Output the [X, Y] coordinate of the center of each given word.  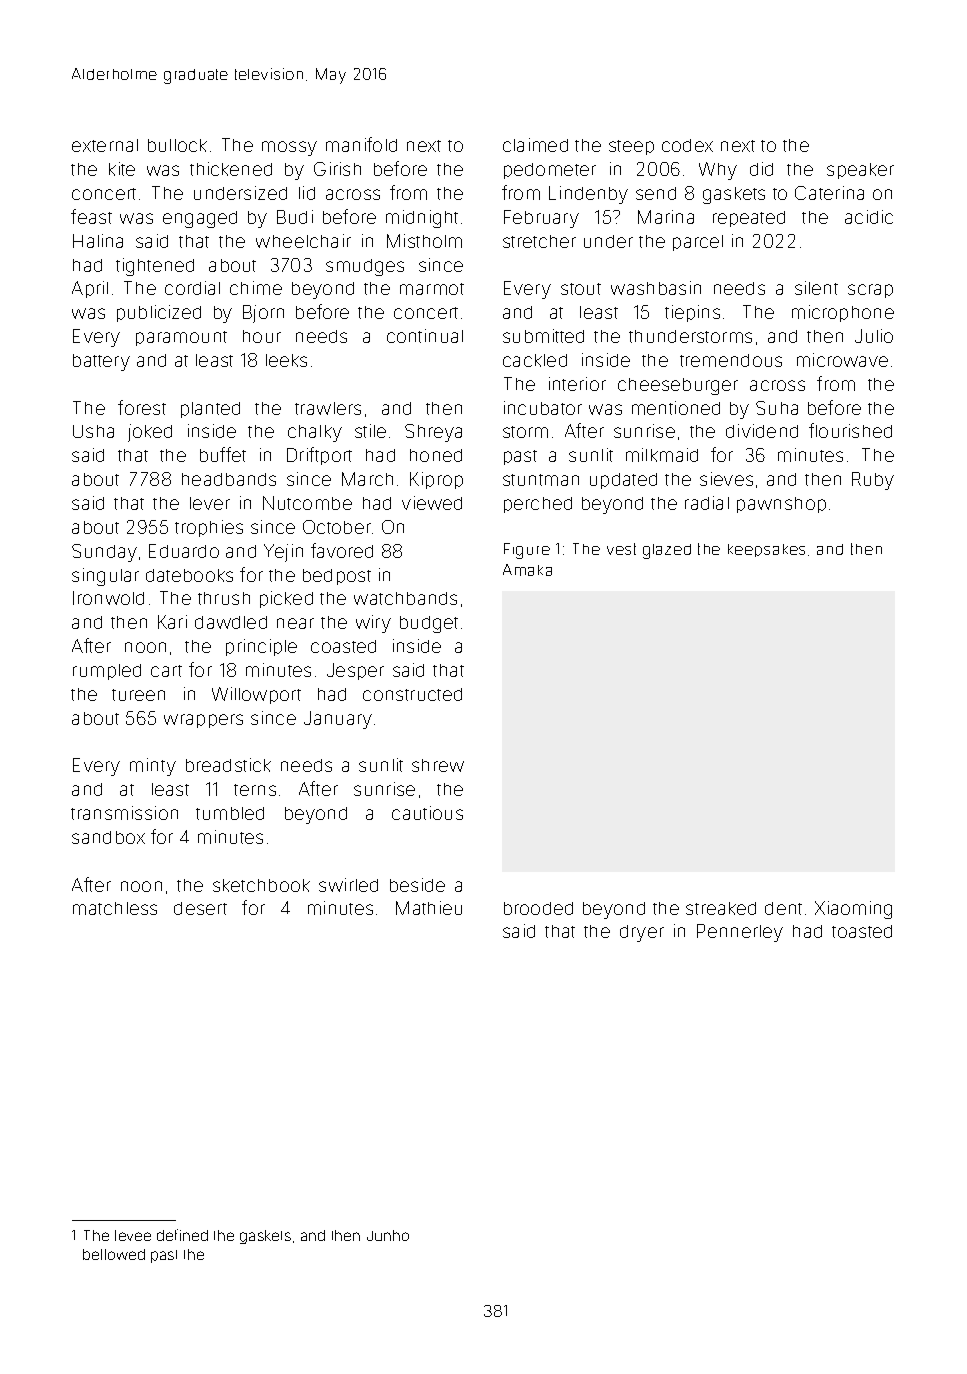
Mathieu [429, 908]
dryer [642, 933]
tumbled [230, 813]
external [105, 145]
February [541, 219]
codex [687, 145]
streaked [721, 908]
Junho [388, 1235]
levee [133, 1235]
